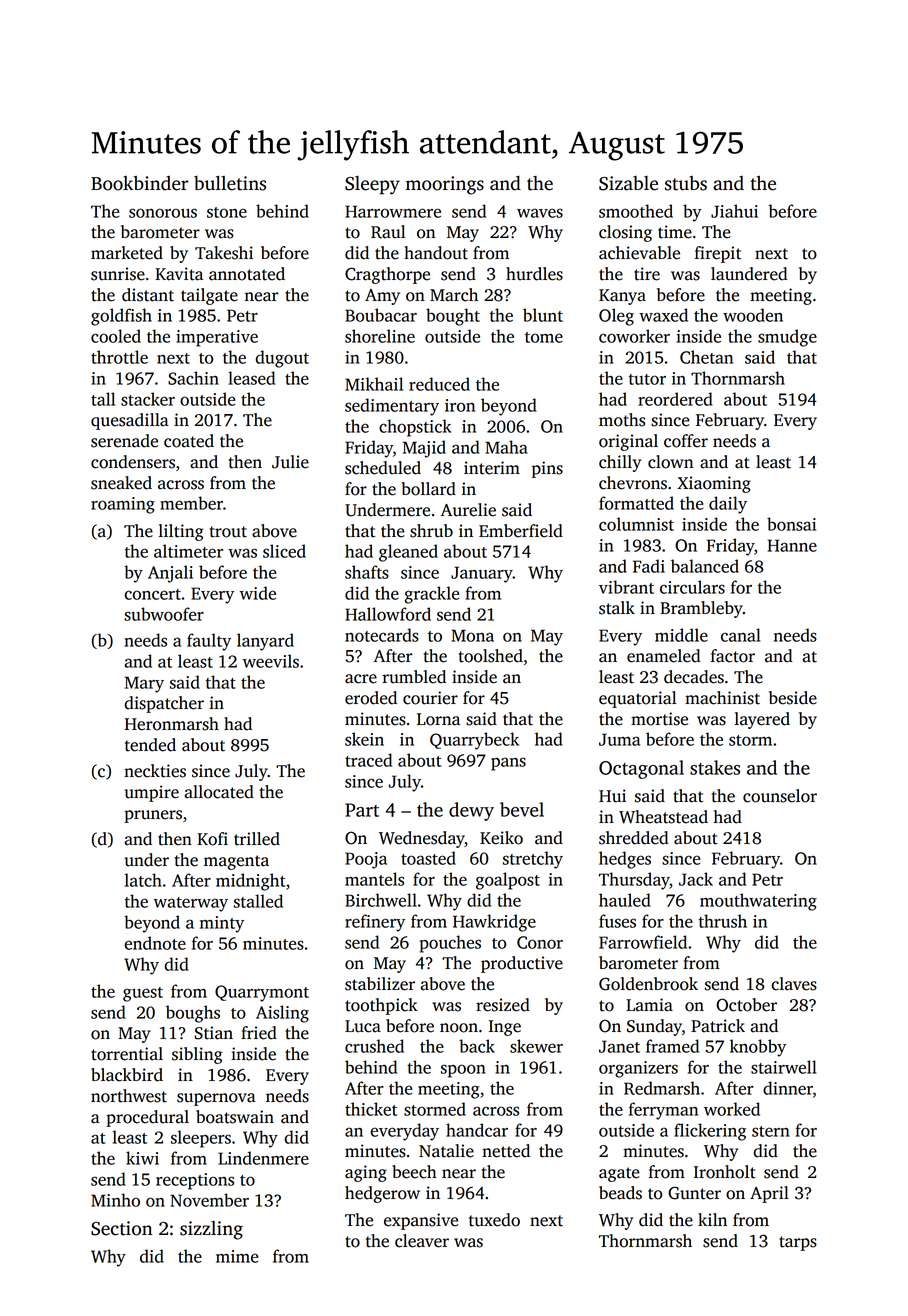 This document has height=1316, width=908. I want to click on claves, so click(794, 984).
